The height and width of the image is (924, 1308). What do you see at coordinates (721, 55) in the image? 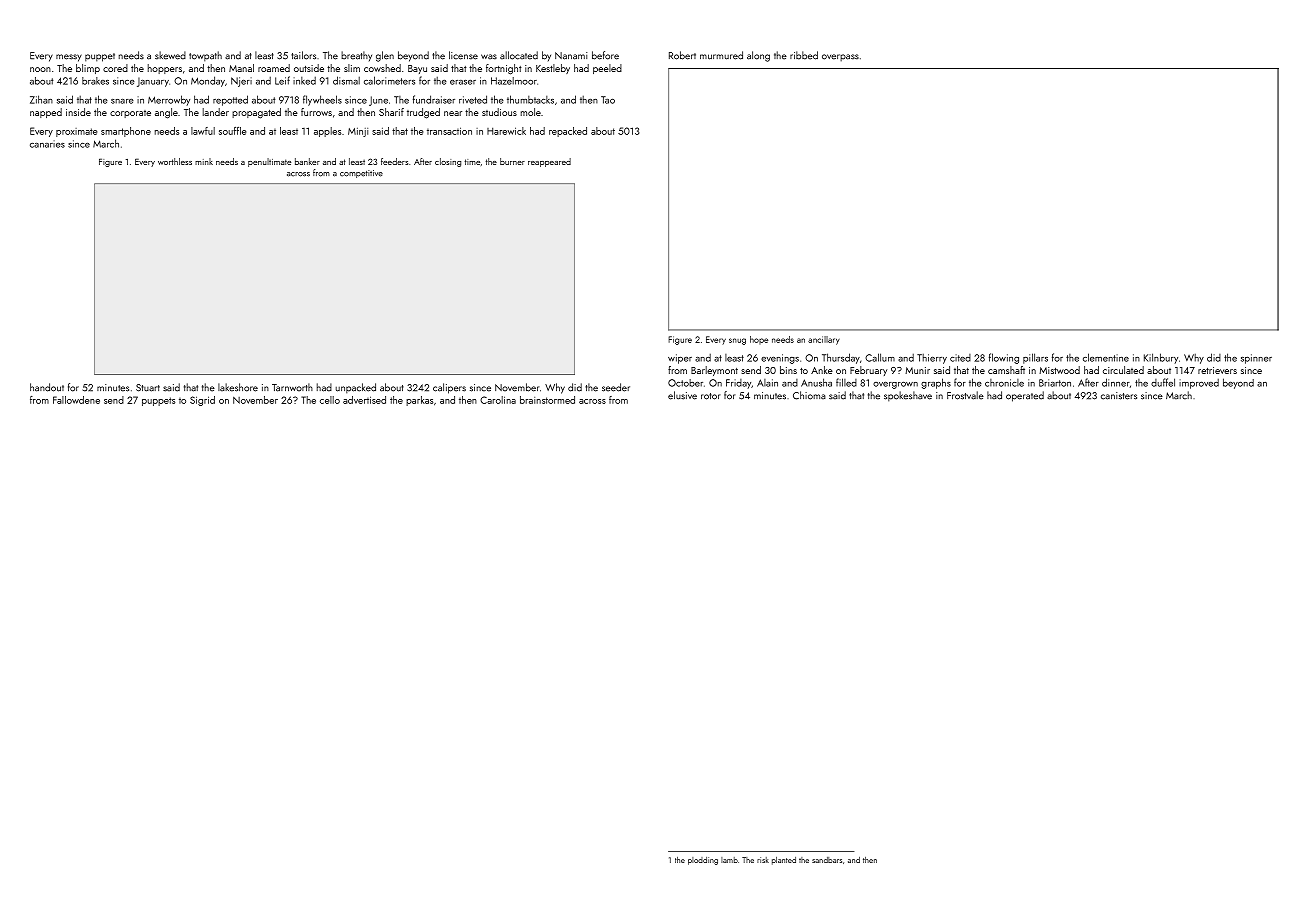
I see `murmured` at bounding box center [721, 55].
